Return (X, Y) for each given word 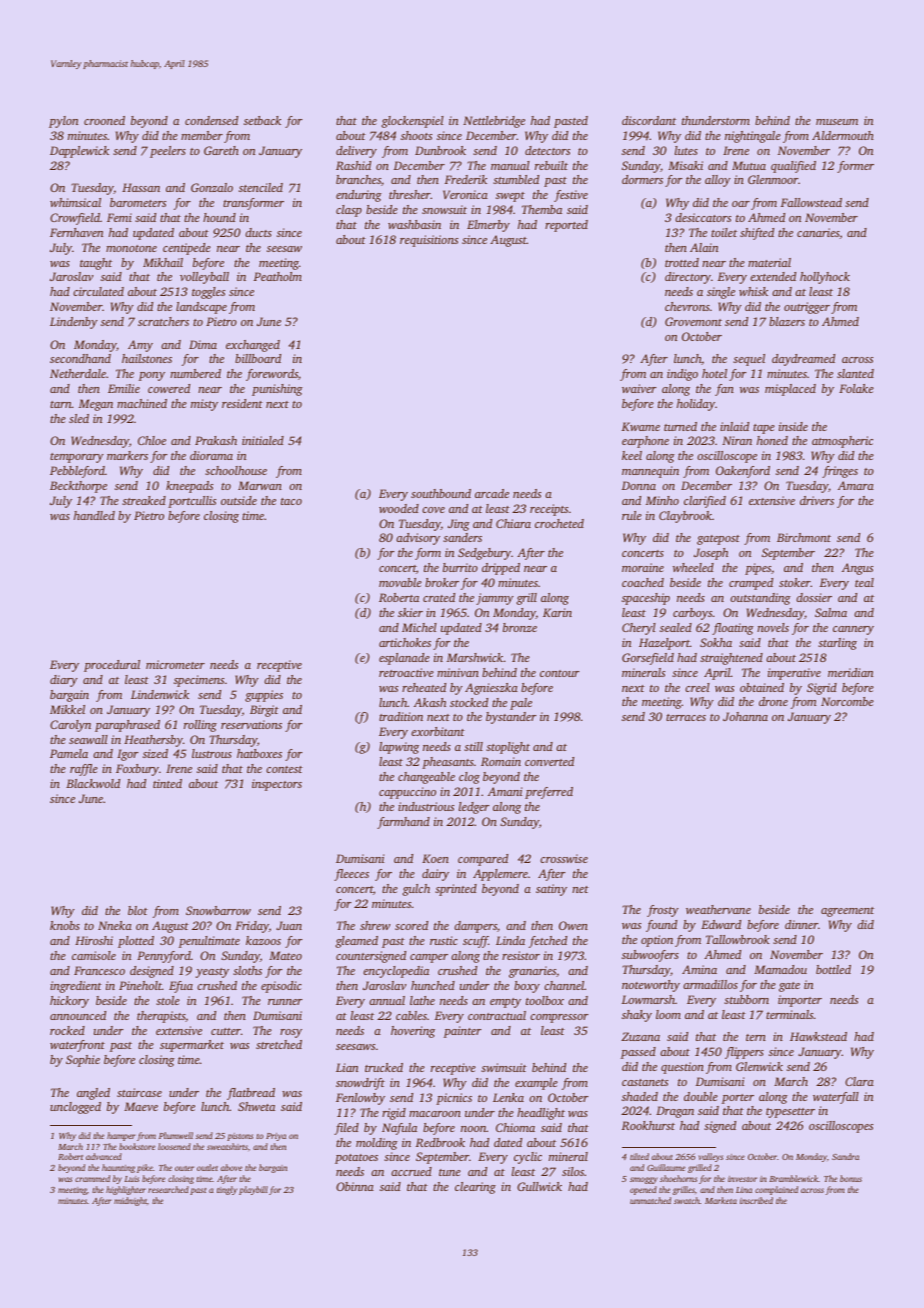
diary (64, 681)
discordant (649, 120)
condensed (211, 120)
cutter (226, 1031)
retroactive (406, 672)
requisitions (429, 241)
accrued (411, 1171)
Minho (662, 500)
